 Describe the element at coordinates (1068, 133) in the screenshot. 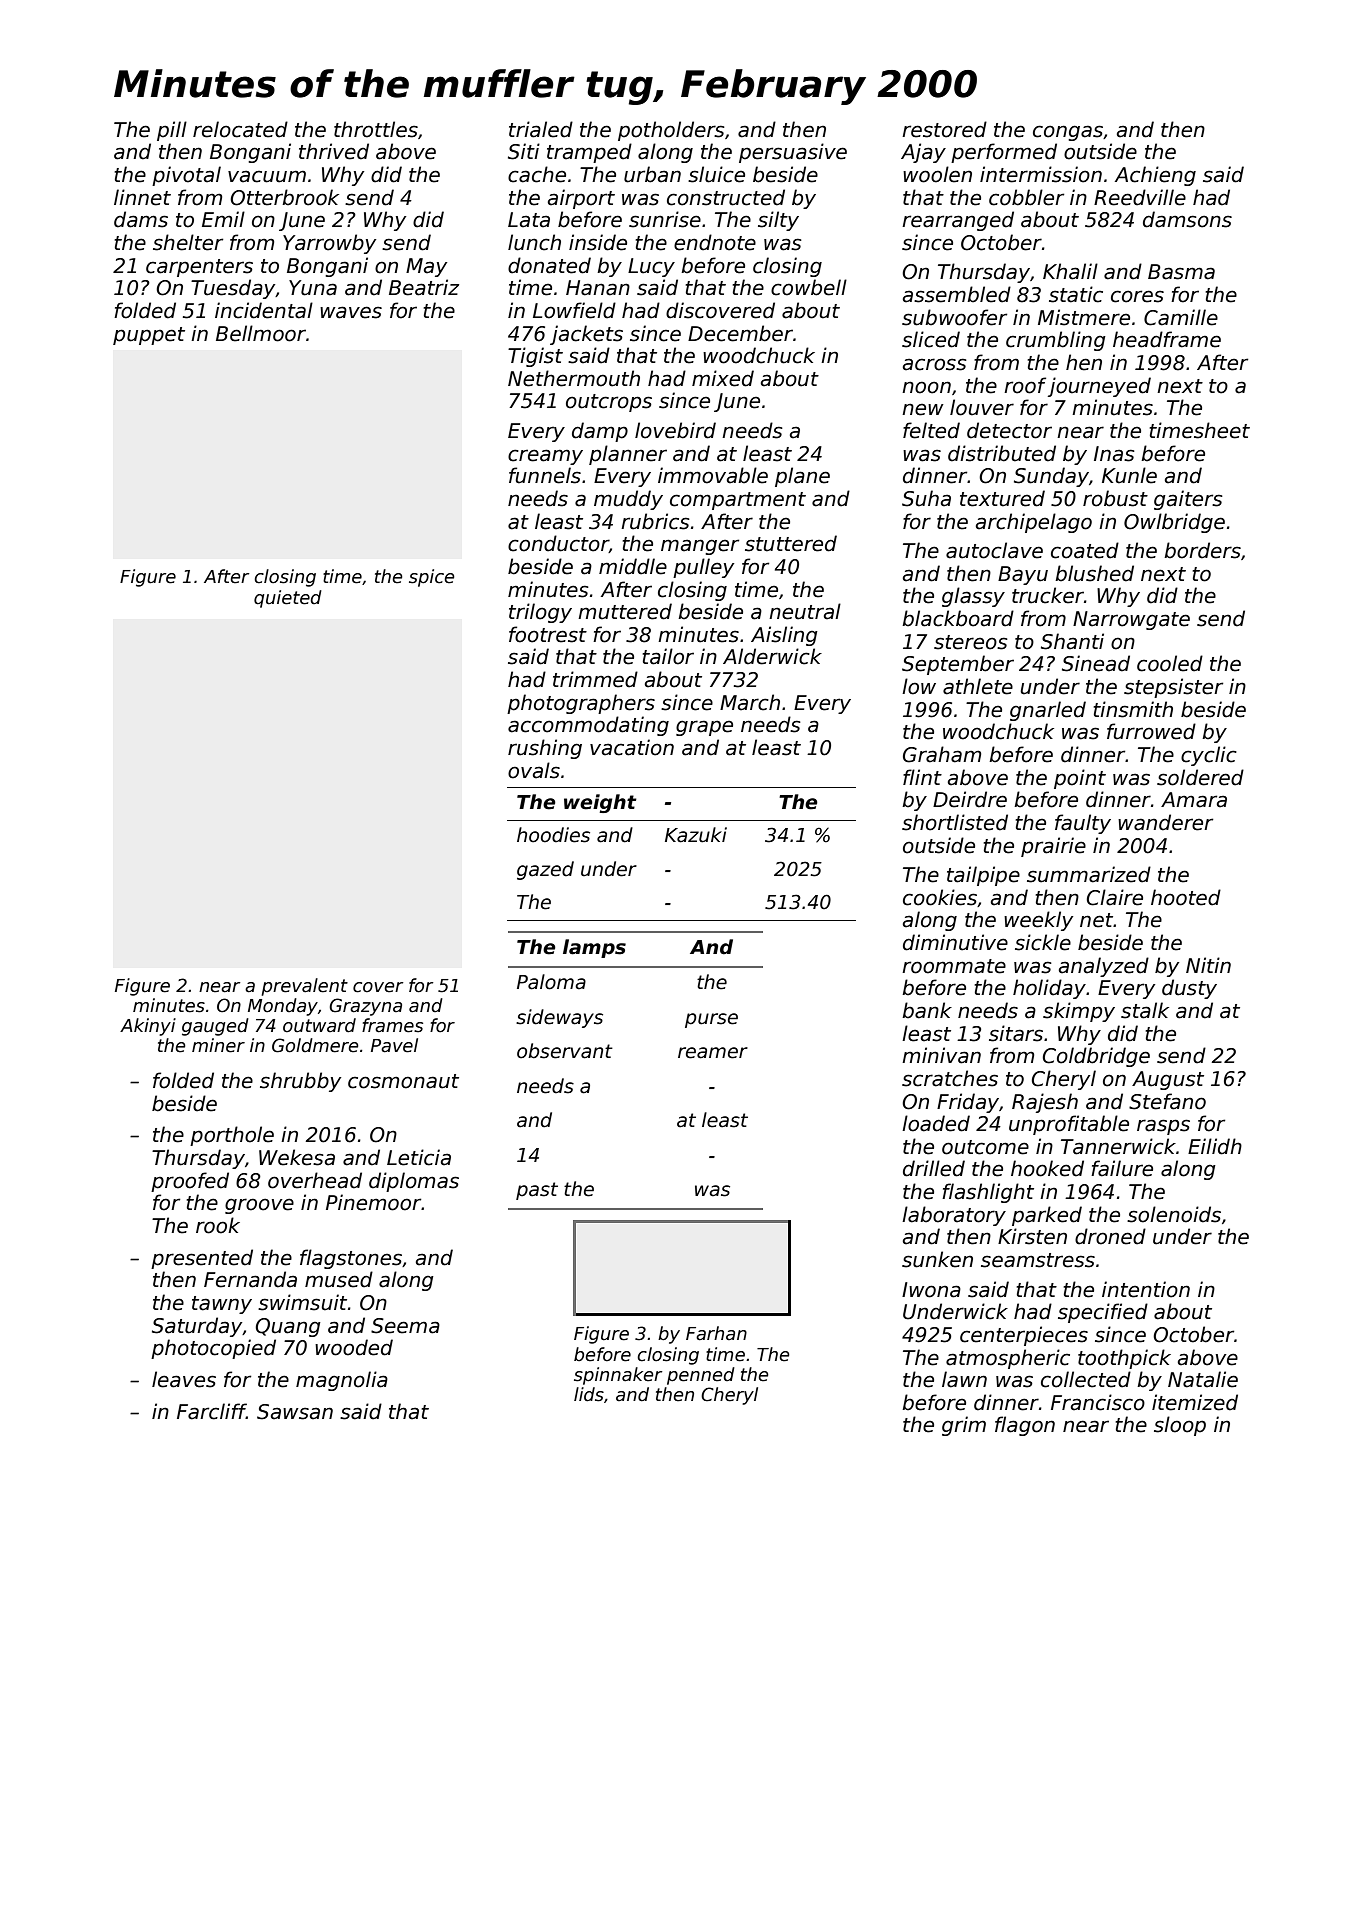

I see `congas` at that location.
